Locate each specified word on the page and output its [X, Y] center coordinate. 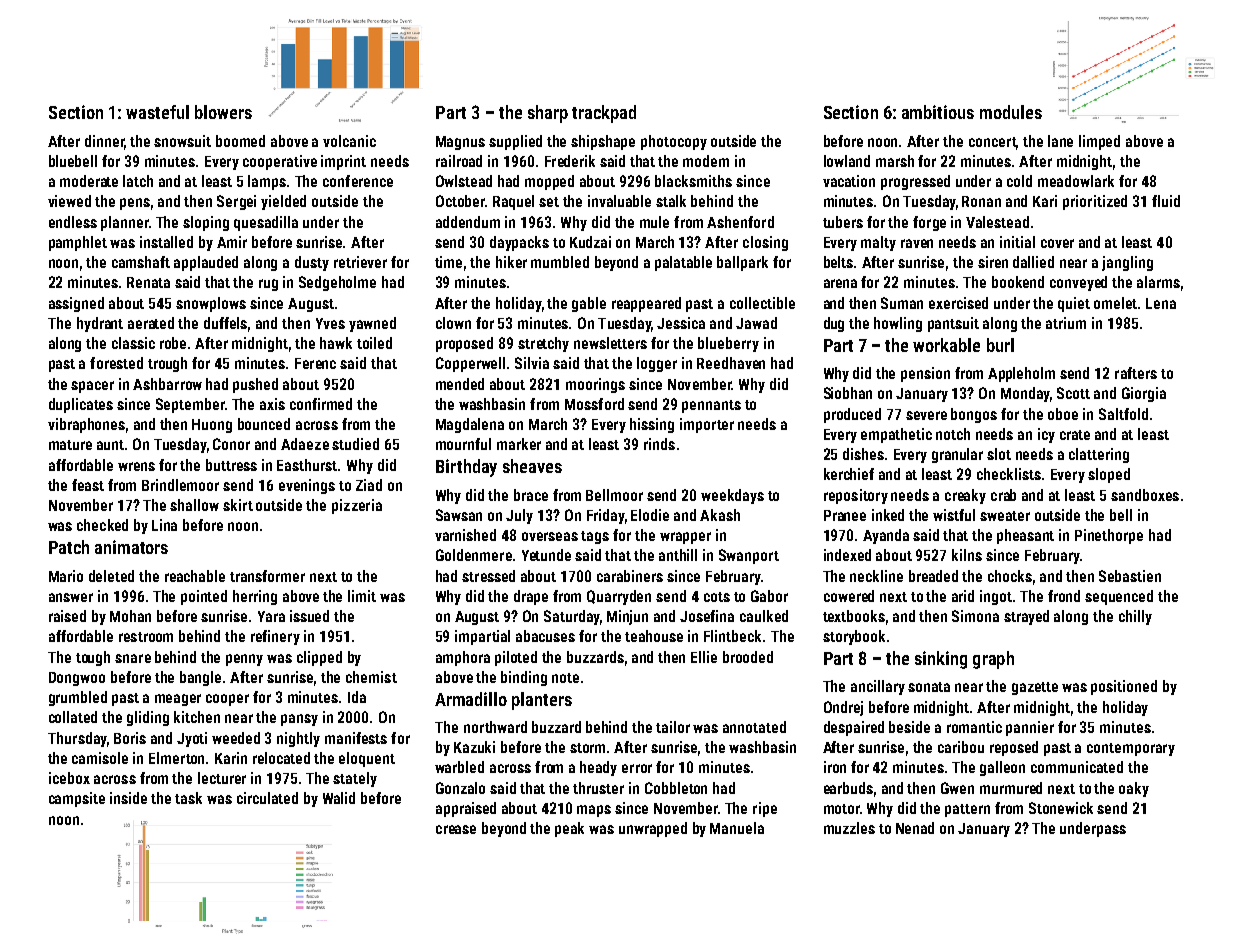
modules [1011, 112]
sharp [548, 114]
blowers [223, 112]
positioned [1124, 687]
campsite [77, 799]
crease [456, 829]
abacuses [545, 636]
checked [102, 525]
